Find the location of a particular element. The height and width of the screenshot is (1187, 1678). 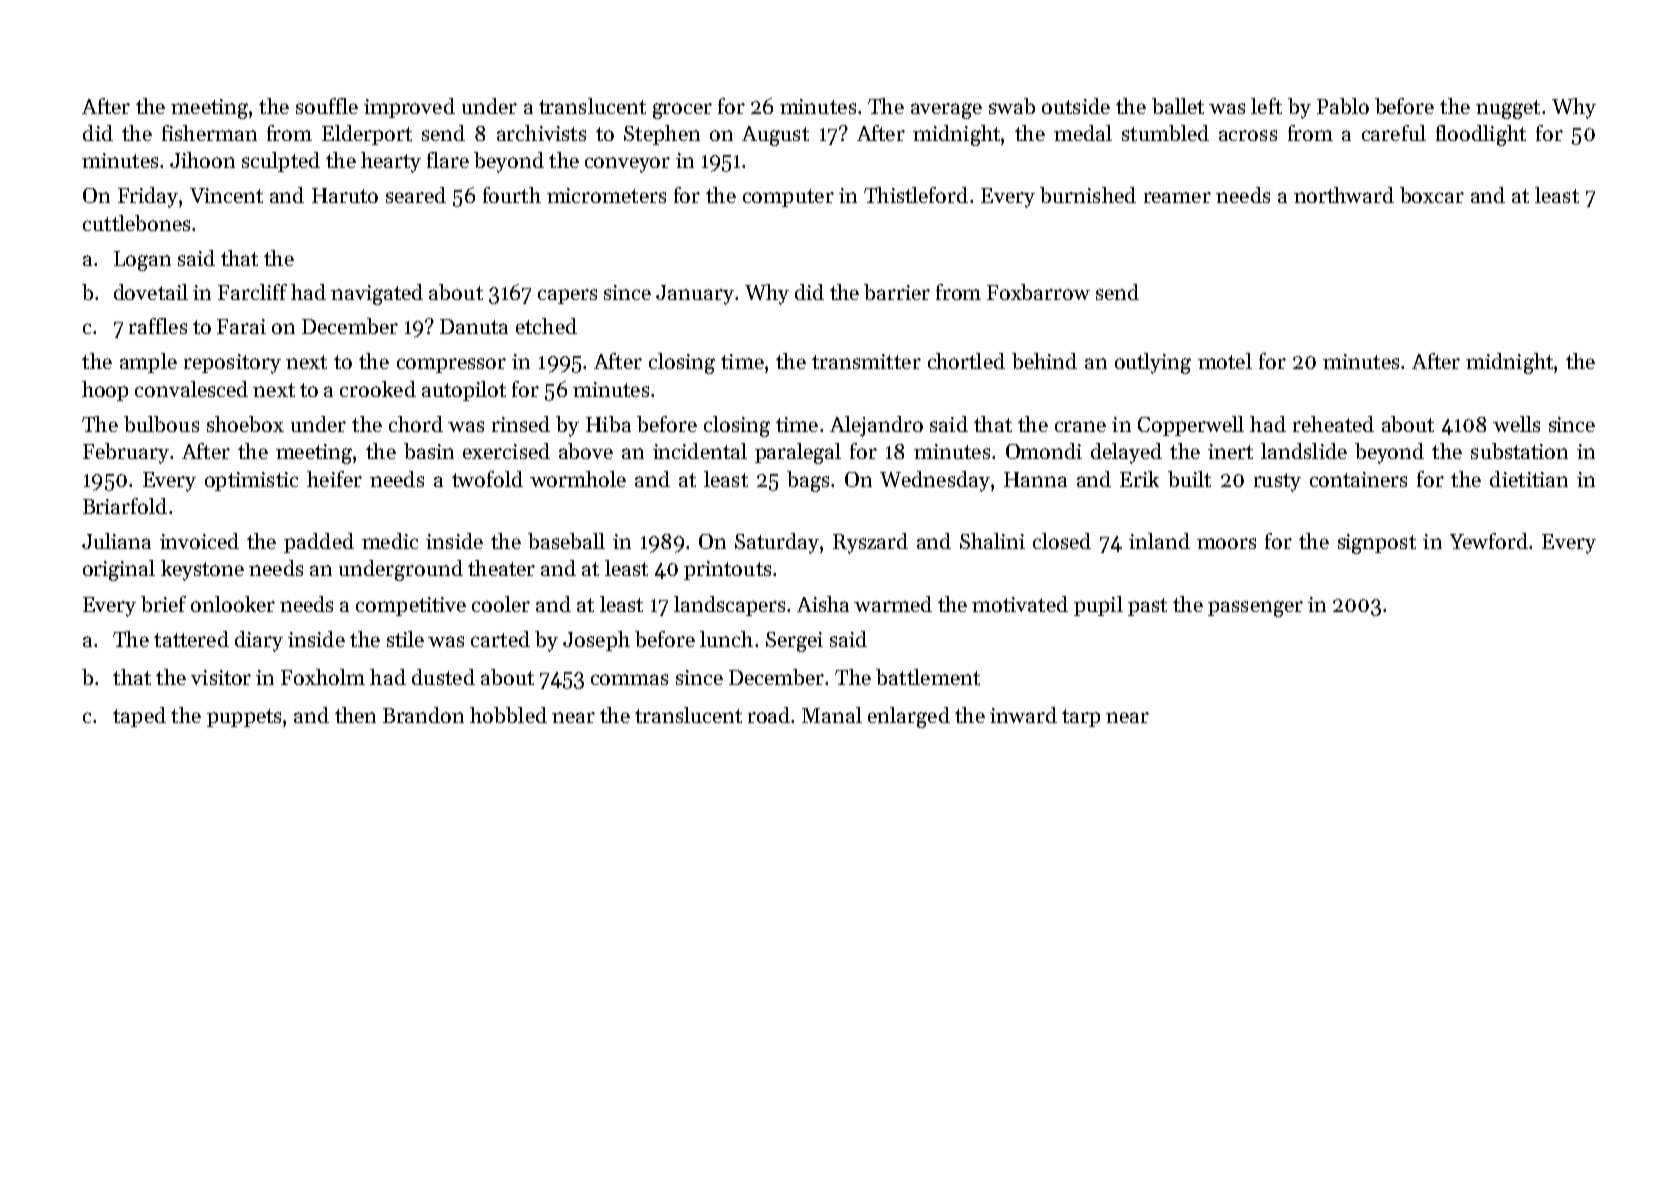

road is located at coordinates (770, 715).
